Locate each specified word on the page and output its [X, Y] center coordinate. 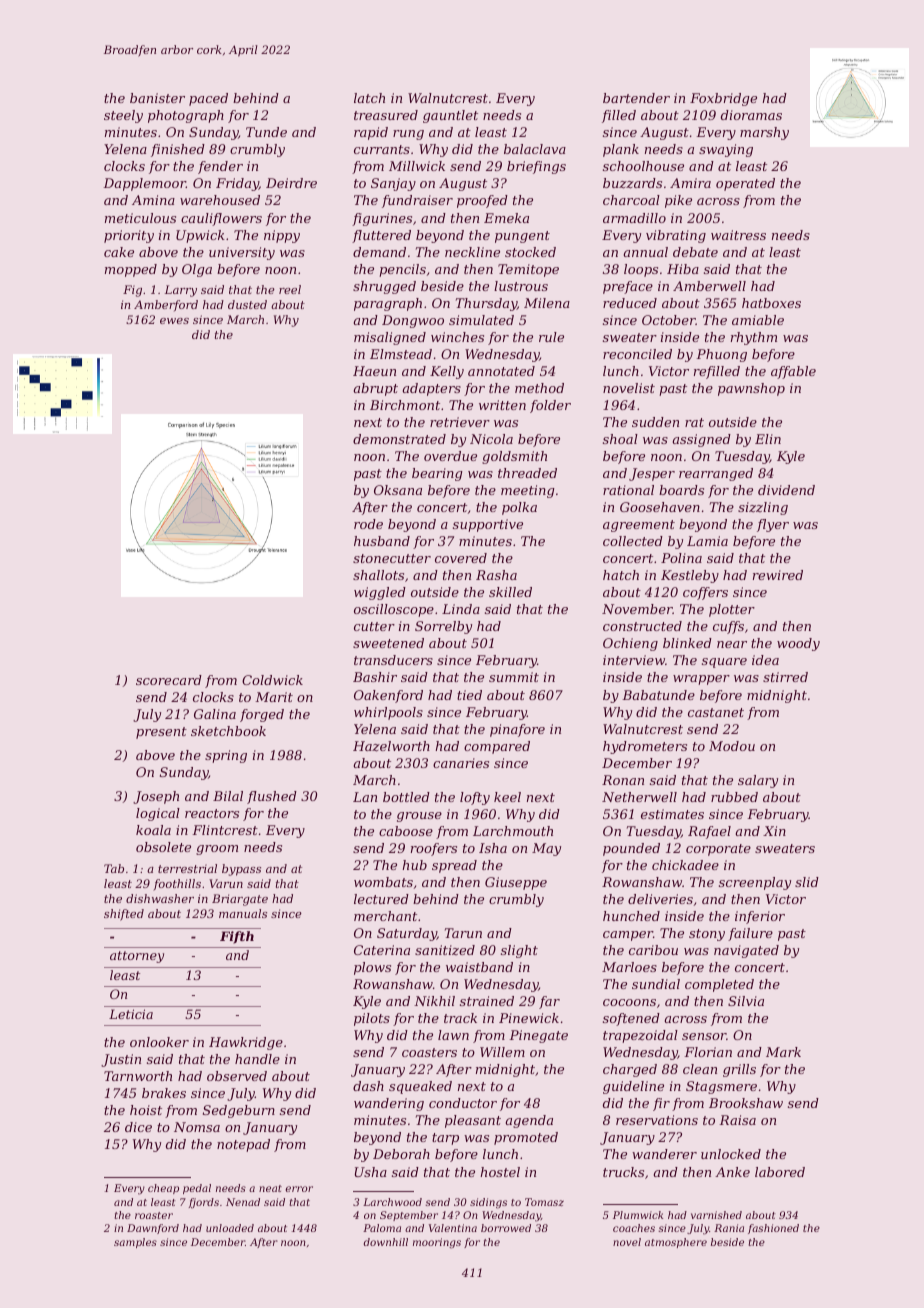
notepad [243, 1145]
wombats [383, 882]
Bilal [228, 796]
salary [758, 781]
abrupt [375, 389]
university [242, 253]
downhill [386, 1242]
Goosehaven [660, 507]
